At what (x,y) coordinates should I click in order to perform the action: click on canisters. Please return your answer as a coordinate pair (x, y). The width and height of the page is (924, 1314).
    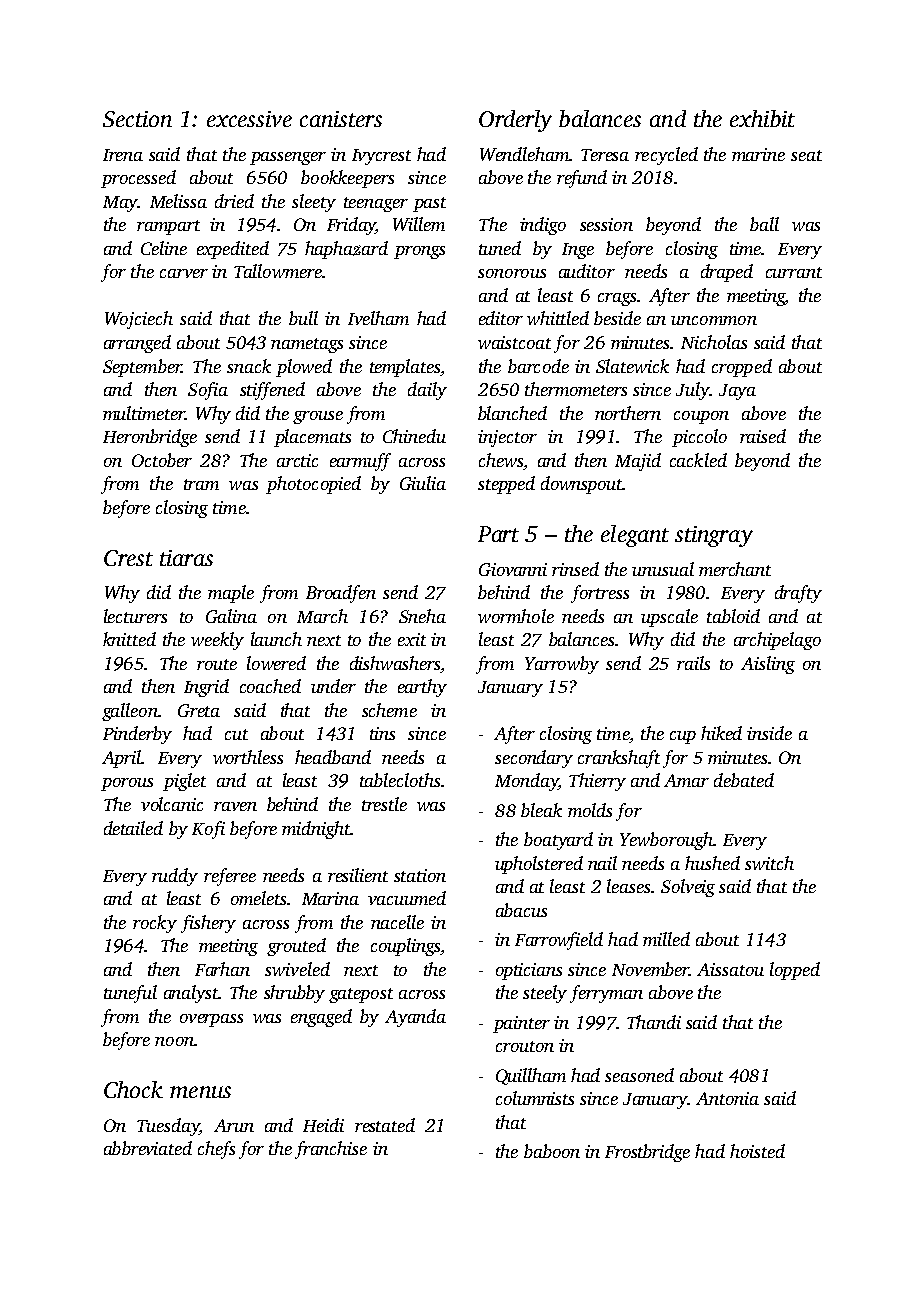
    Looking at the image, I should click on (341, 119).
